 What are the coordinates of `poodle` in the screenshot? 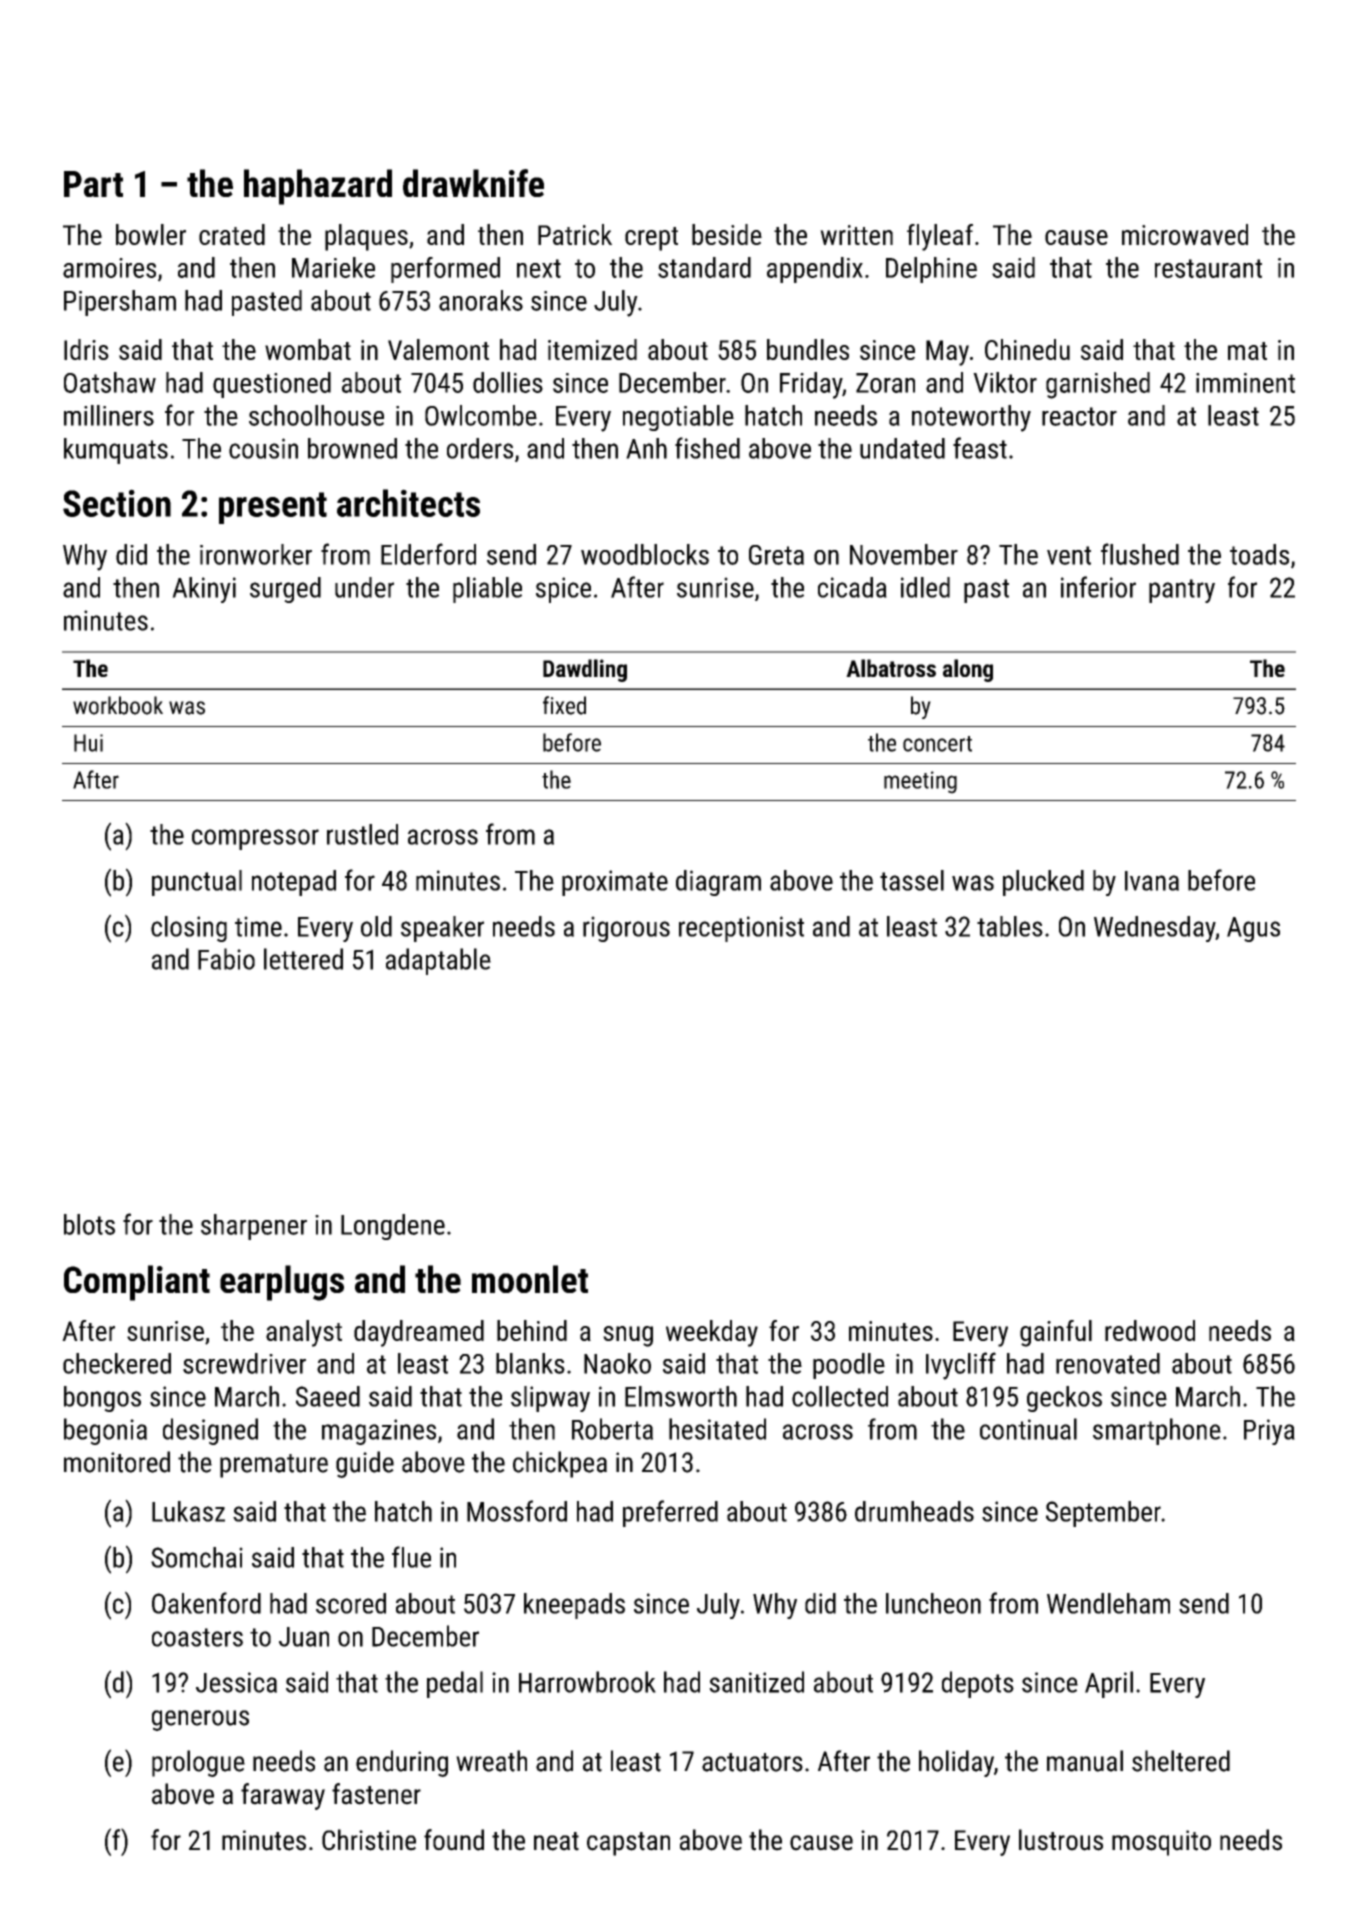 It's located at (849, 1366).
